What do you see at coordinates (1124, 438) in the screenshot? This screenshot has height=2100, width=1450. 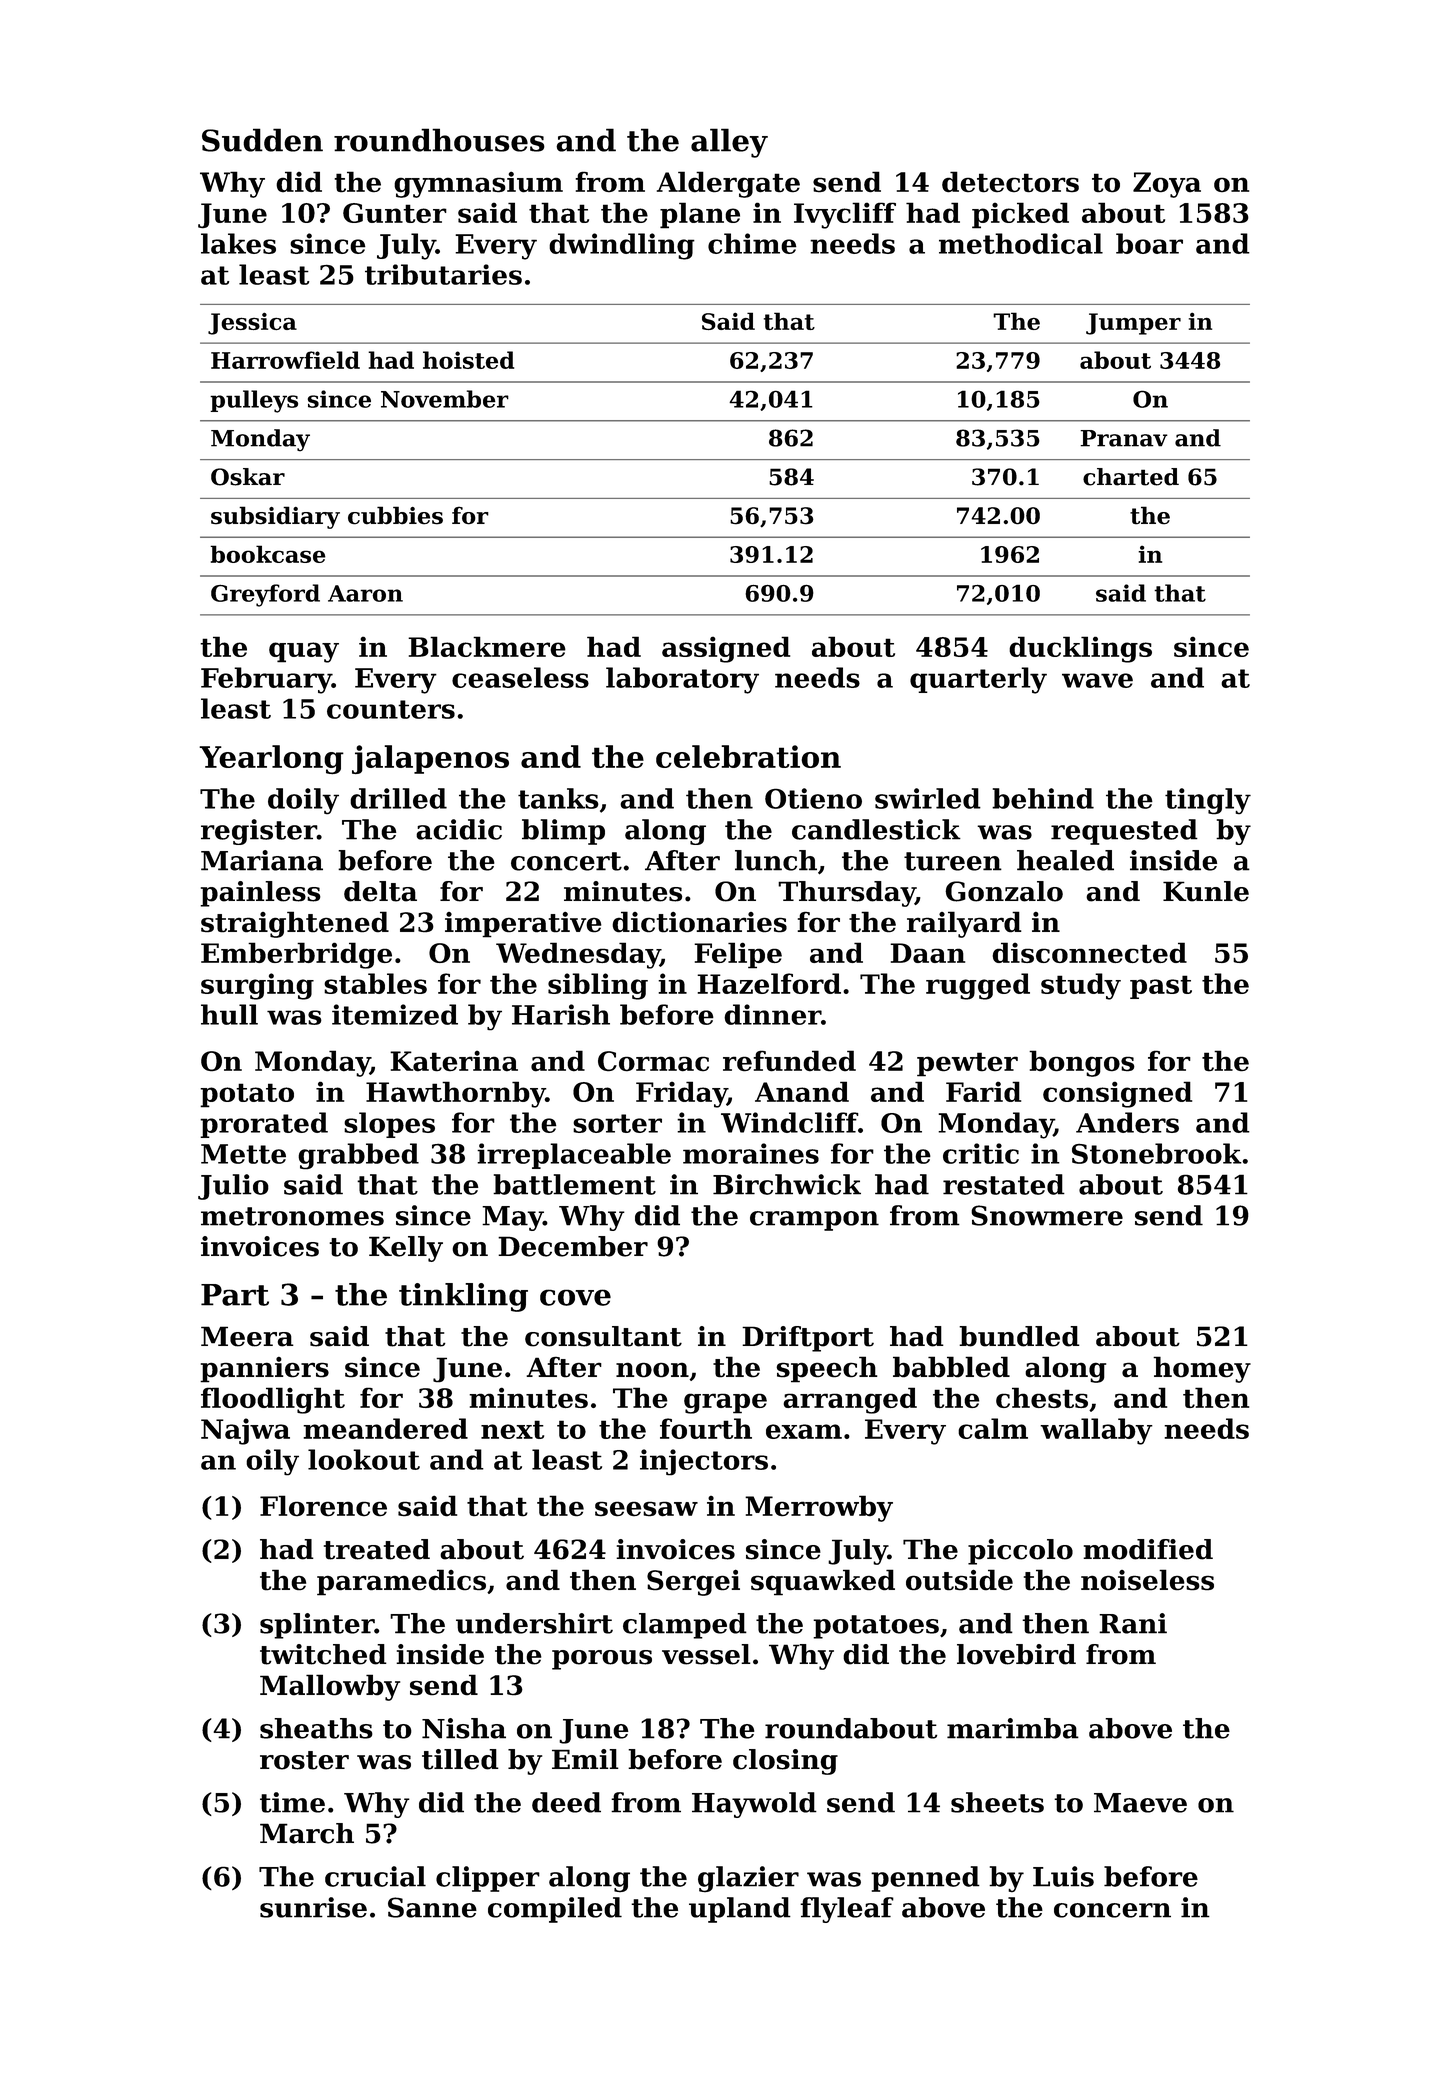 I see `Pranav` at bounding box center [1124, 438].
